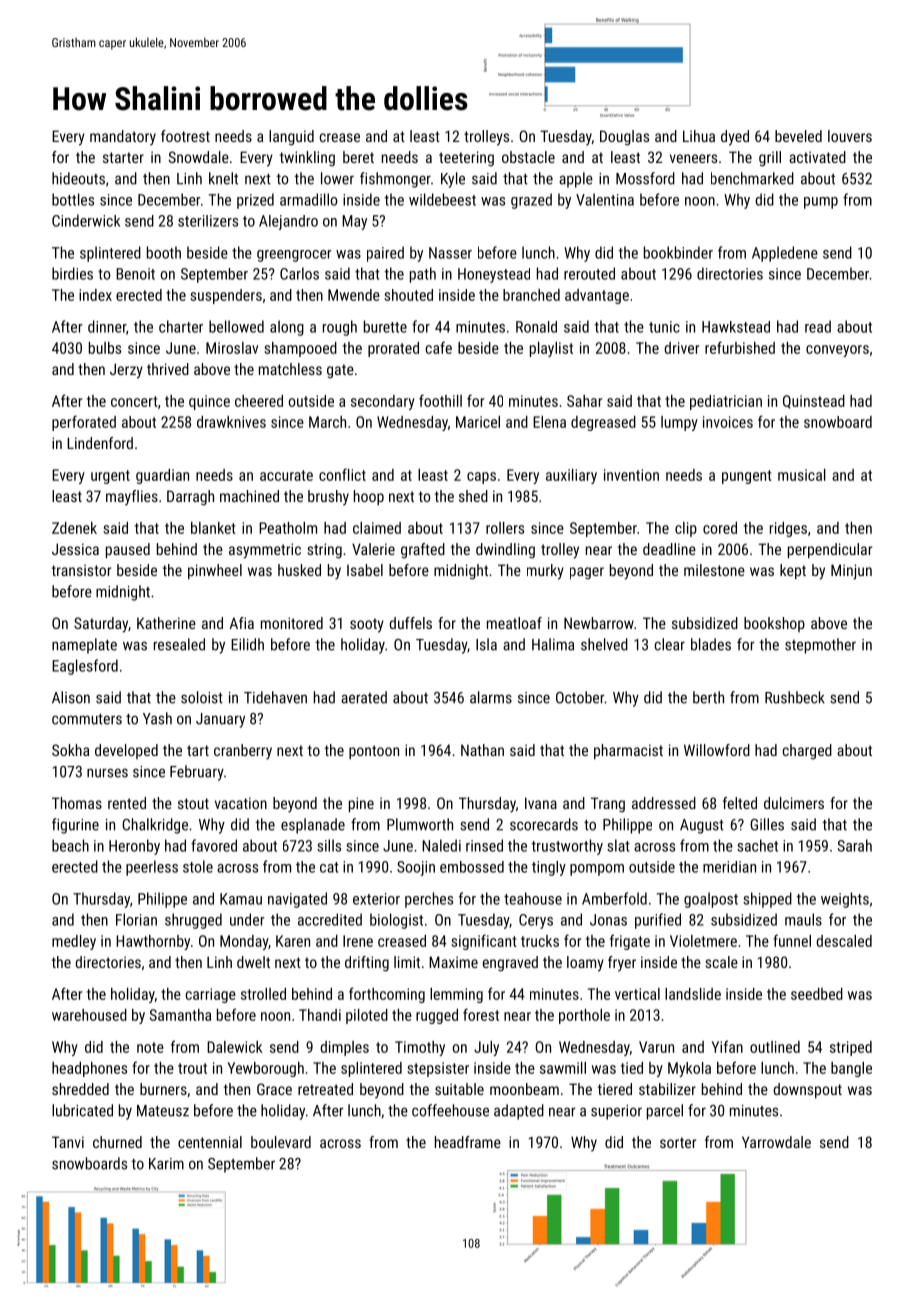 This screenshot has height=1308, width=924. I want to click on Yash, so click(157, 718).
